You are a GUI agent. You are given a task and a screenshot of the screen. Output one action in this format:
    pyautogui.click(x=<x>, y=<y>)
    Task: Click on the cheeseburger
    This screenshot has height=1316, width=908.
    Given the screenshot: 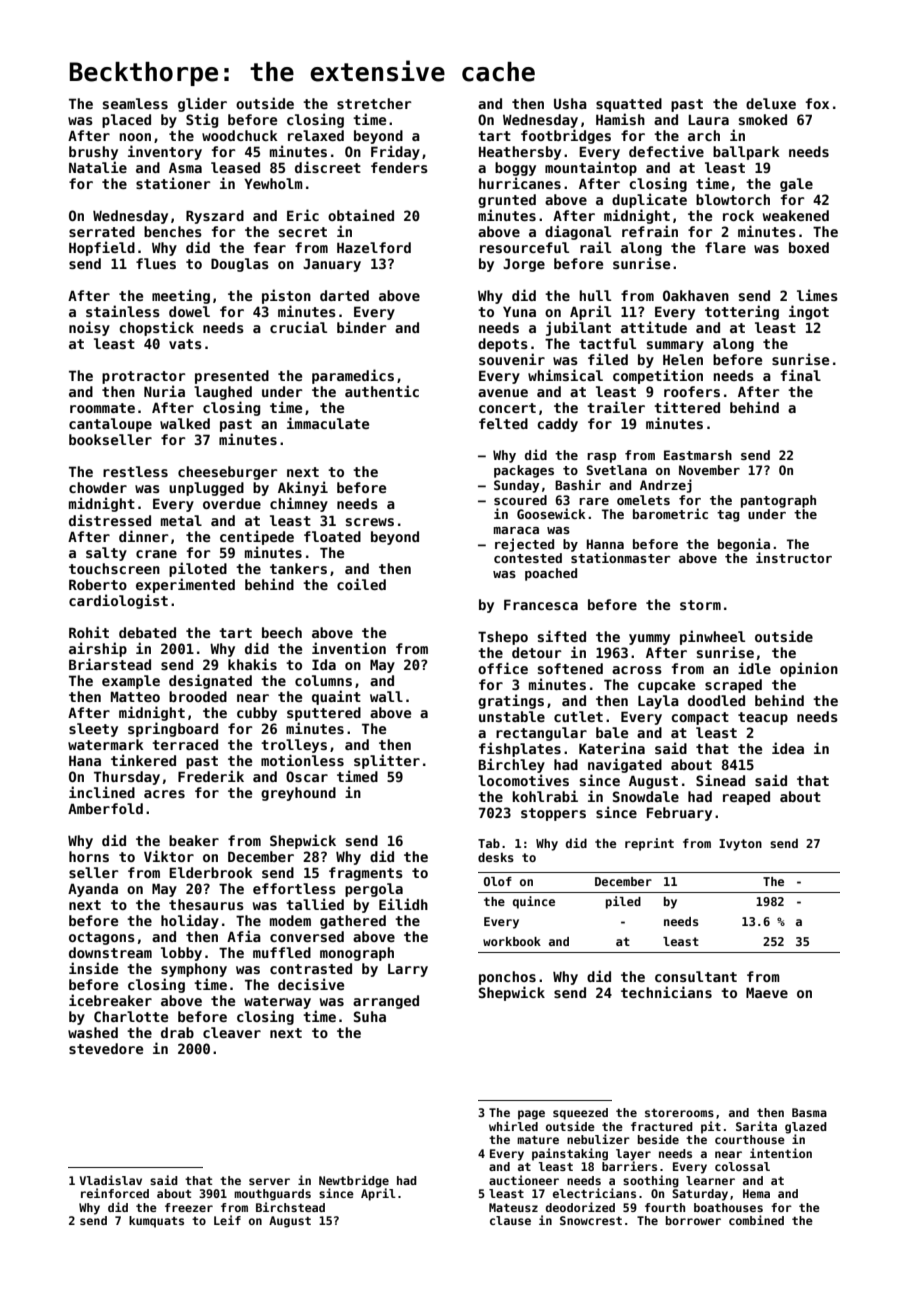 What is the action you would take?
    pyautogui.click(x=228, y=473)
